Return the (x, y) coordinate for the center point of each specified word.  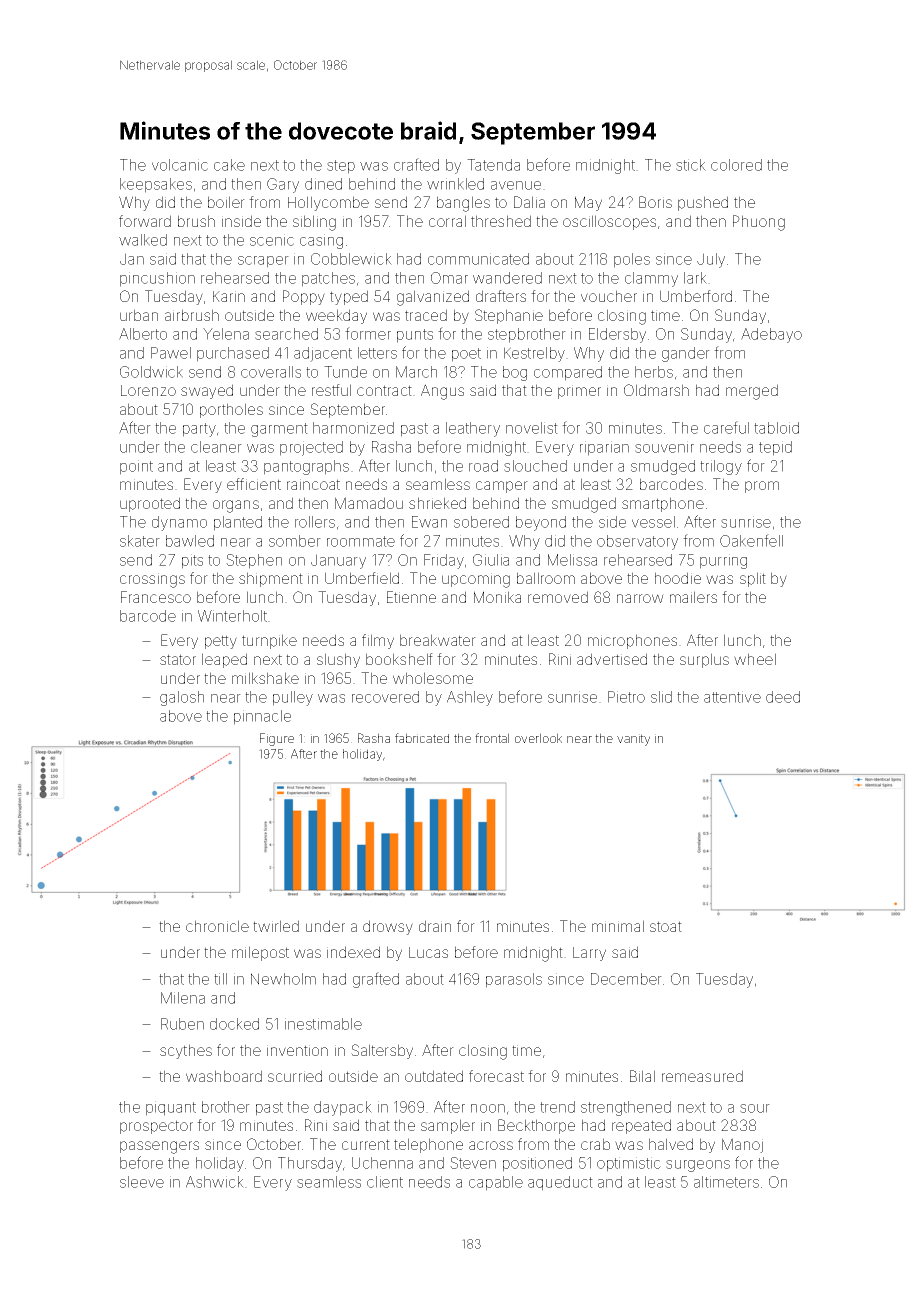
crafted (416, 164)
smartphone (663, 504)
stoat (666, 926)
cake (229, 165)
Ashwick (215, 1182)
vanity (633, 740)
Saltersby (382, 1051)
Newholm (283, 979)
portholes (231, 410)
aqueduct (560, 1183)
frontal (492, 738)
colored (736, 165)
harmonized (353, 428)
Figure (277, 739)
